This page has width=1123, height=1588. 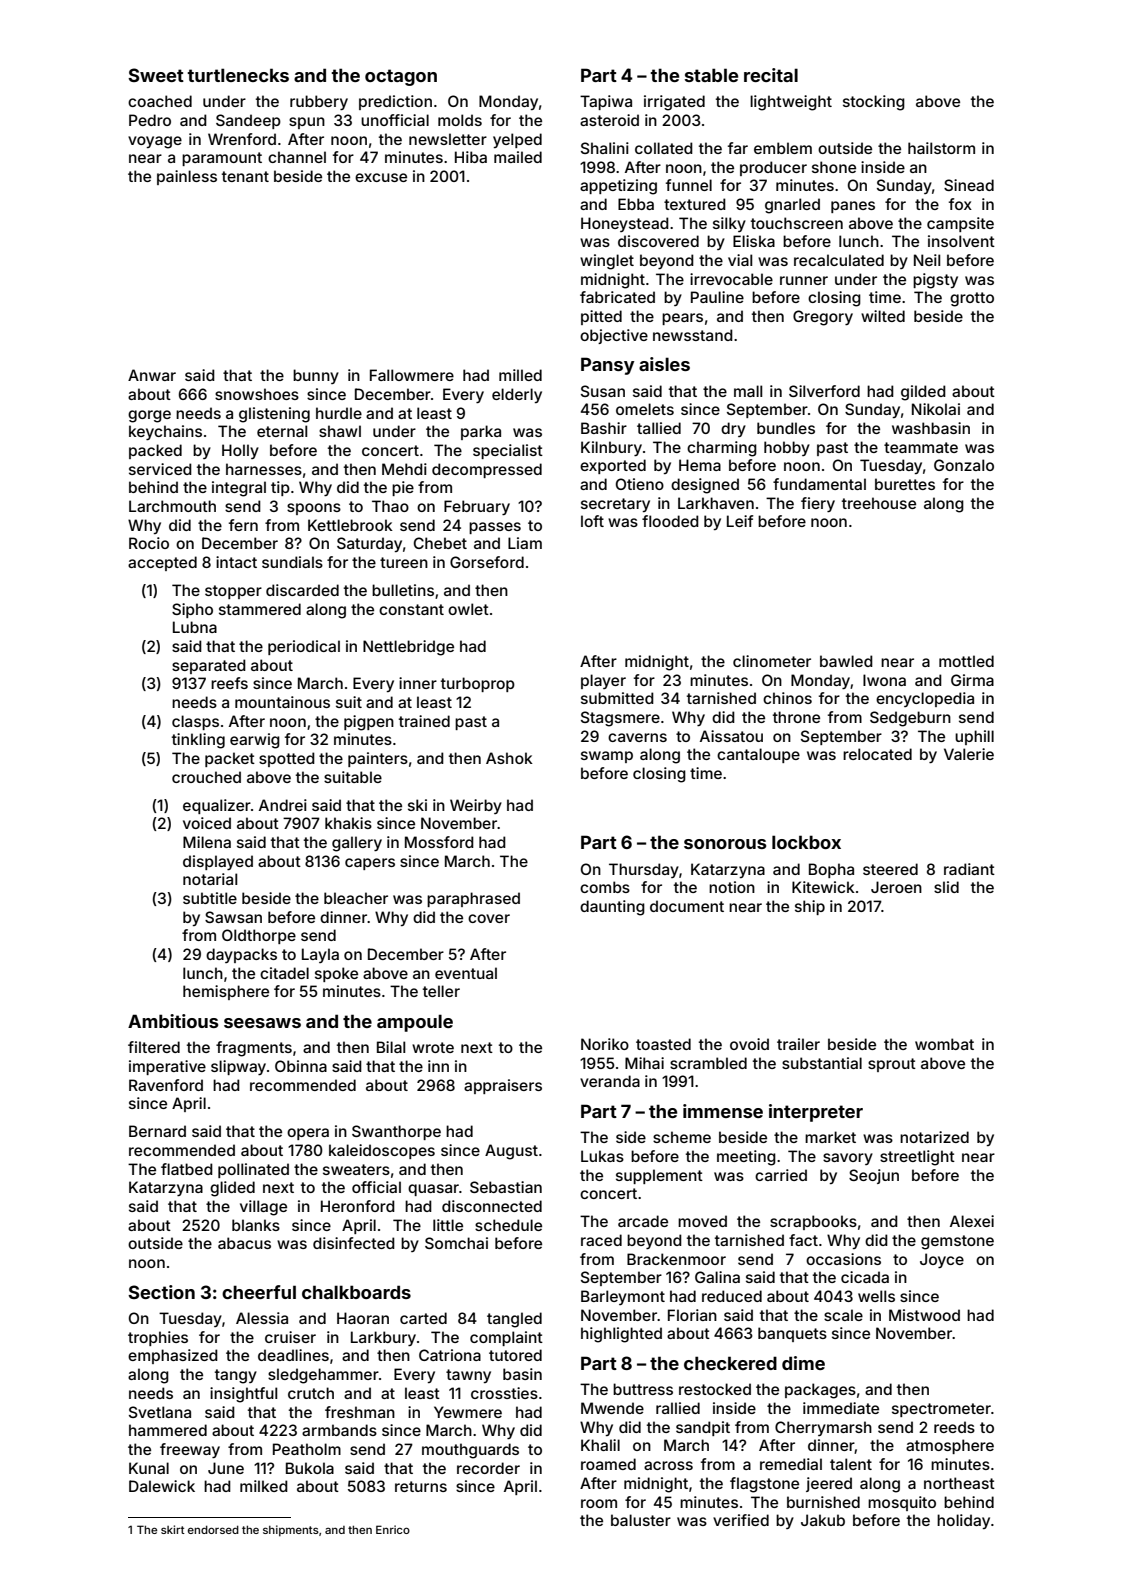 I want to click on mosquito, so click(x=902, y=1503).
